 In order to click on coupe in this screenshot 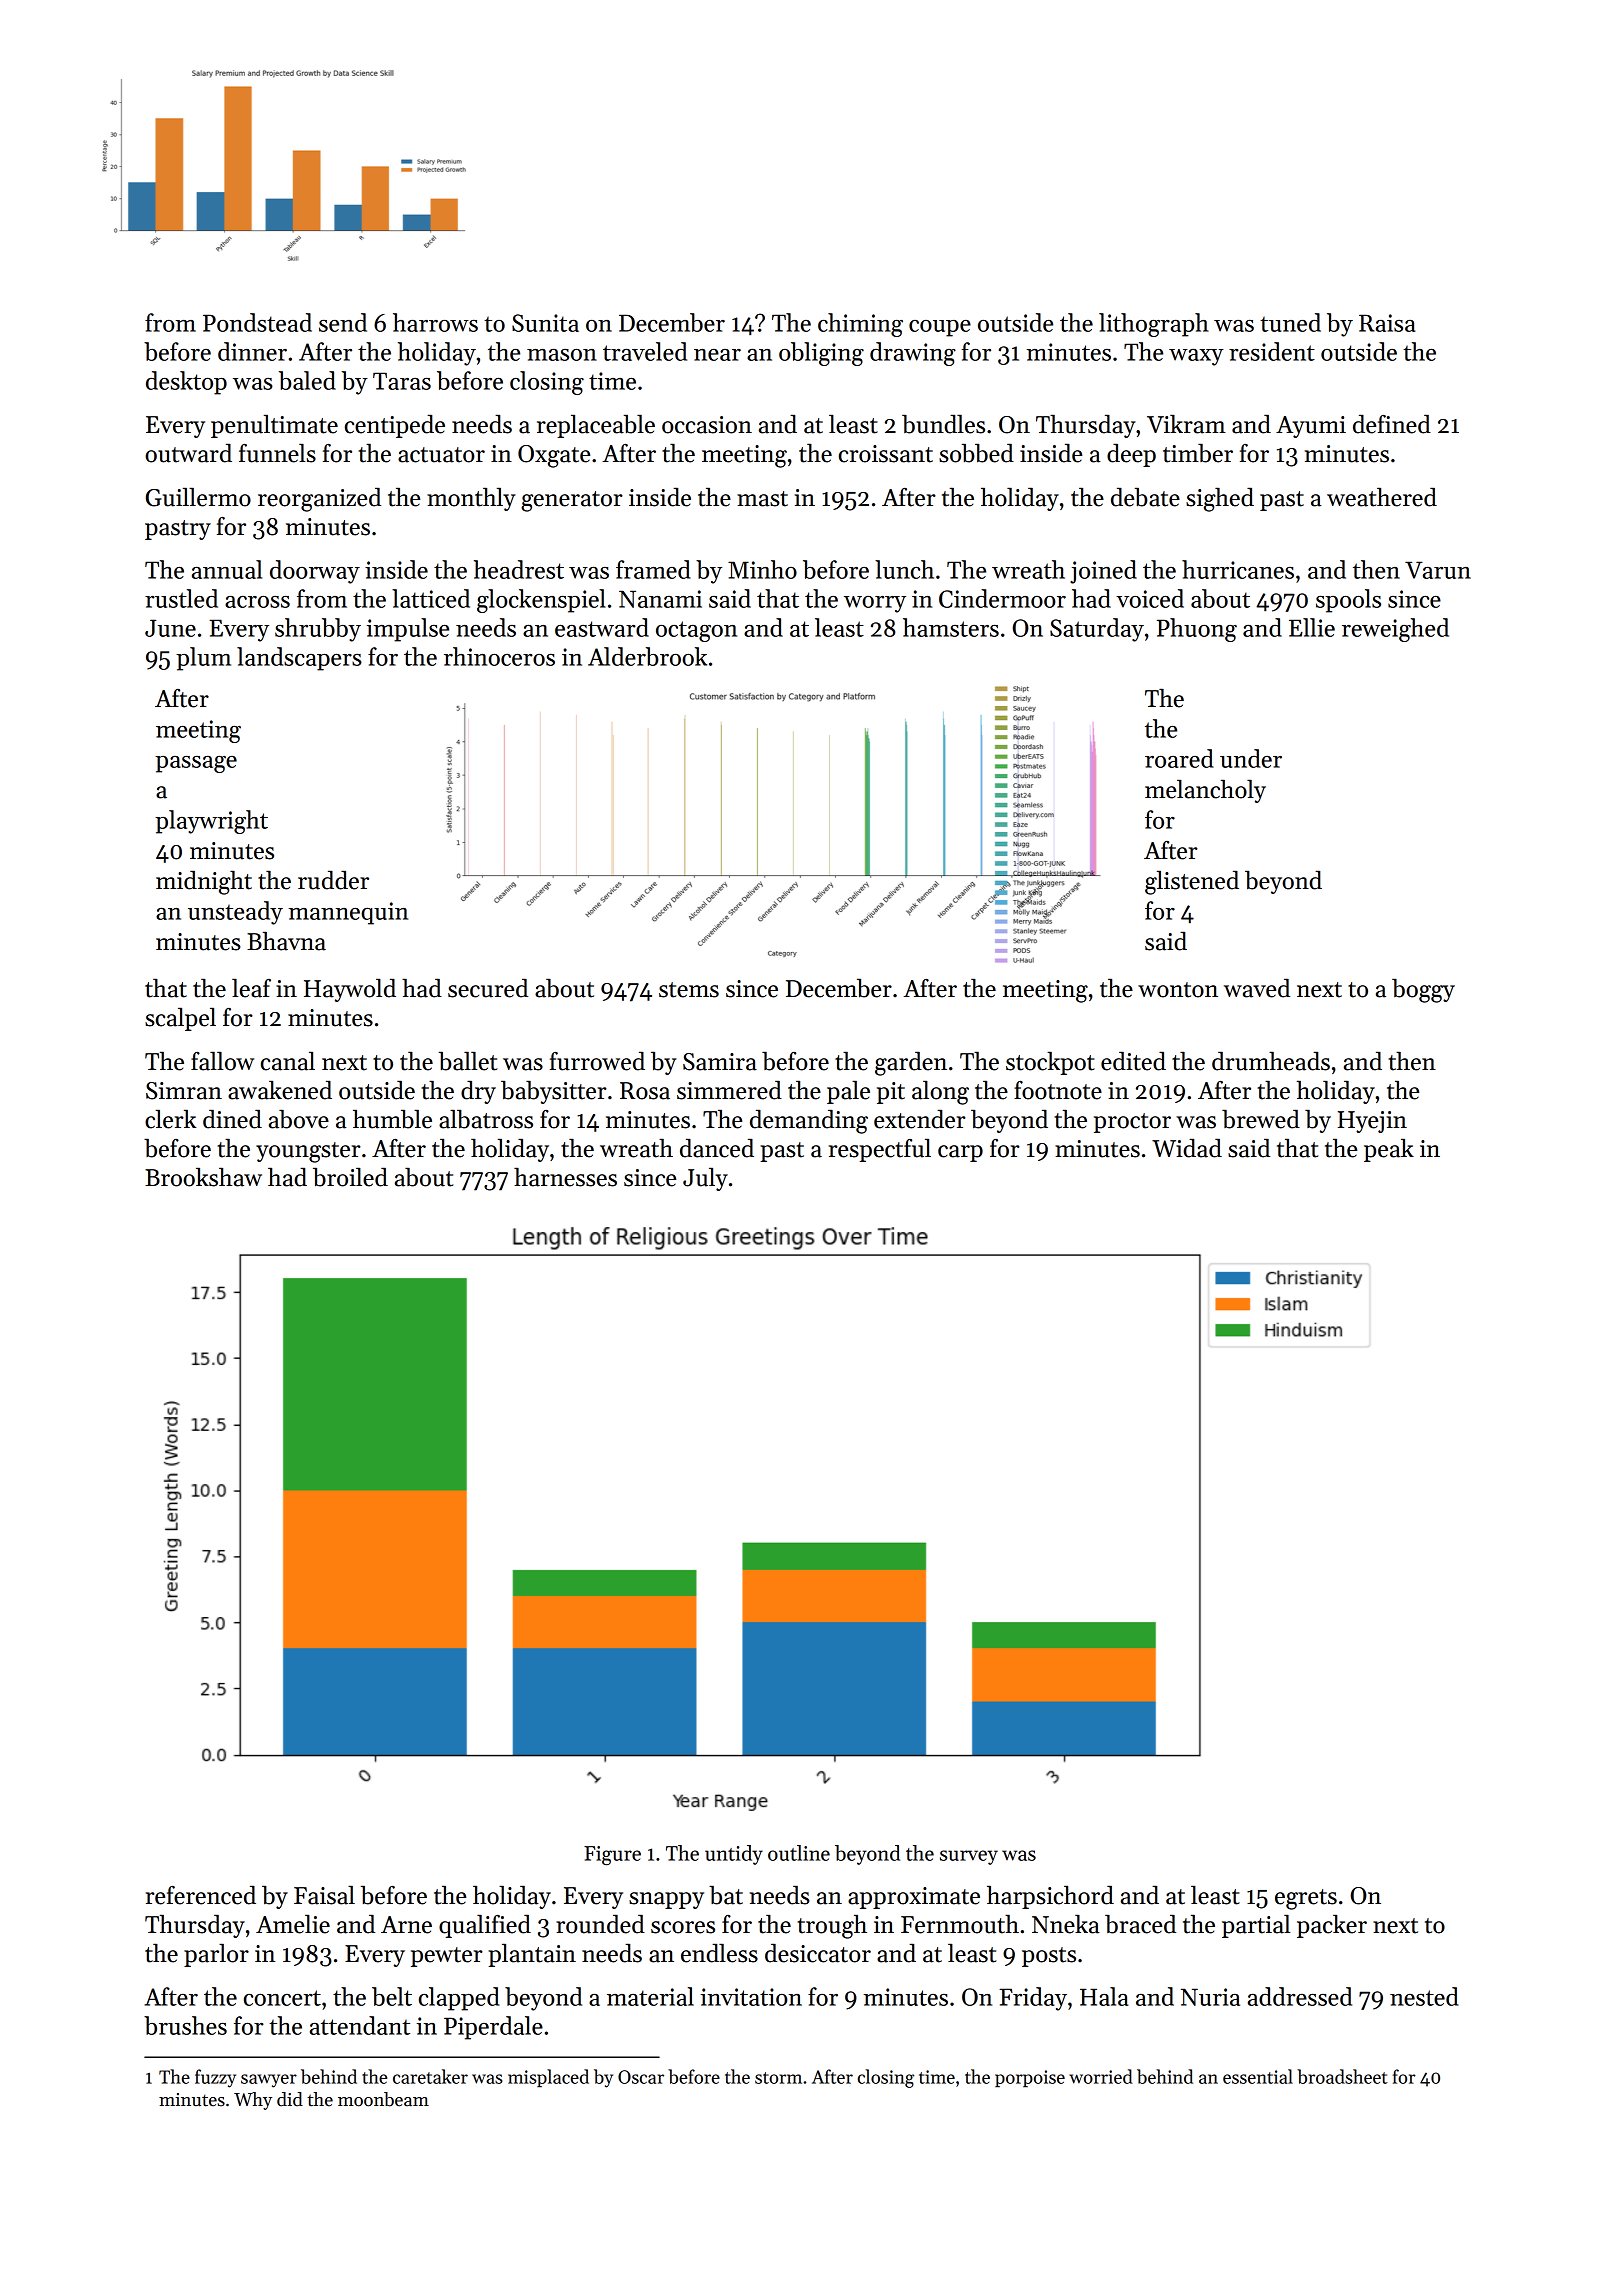, I will do `click(940, 328)`.
